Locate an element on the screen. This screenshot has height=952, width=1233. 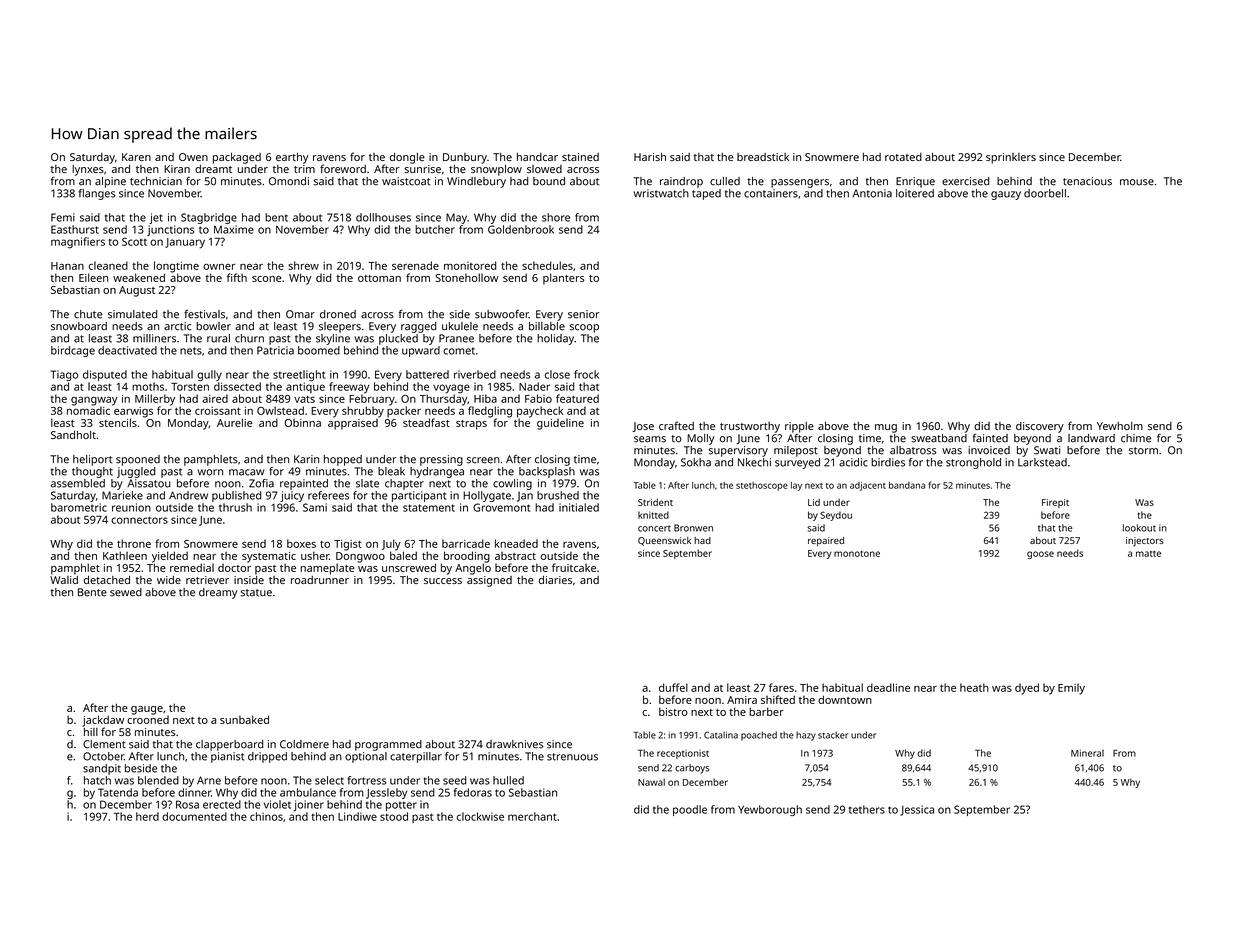
matte is located at coordinates (1148, 554).
